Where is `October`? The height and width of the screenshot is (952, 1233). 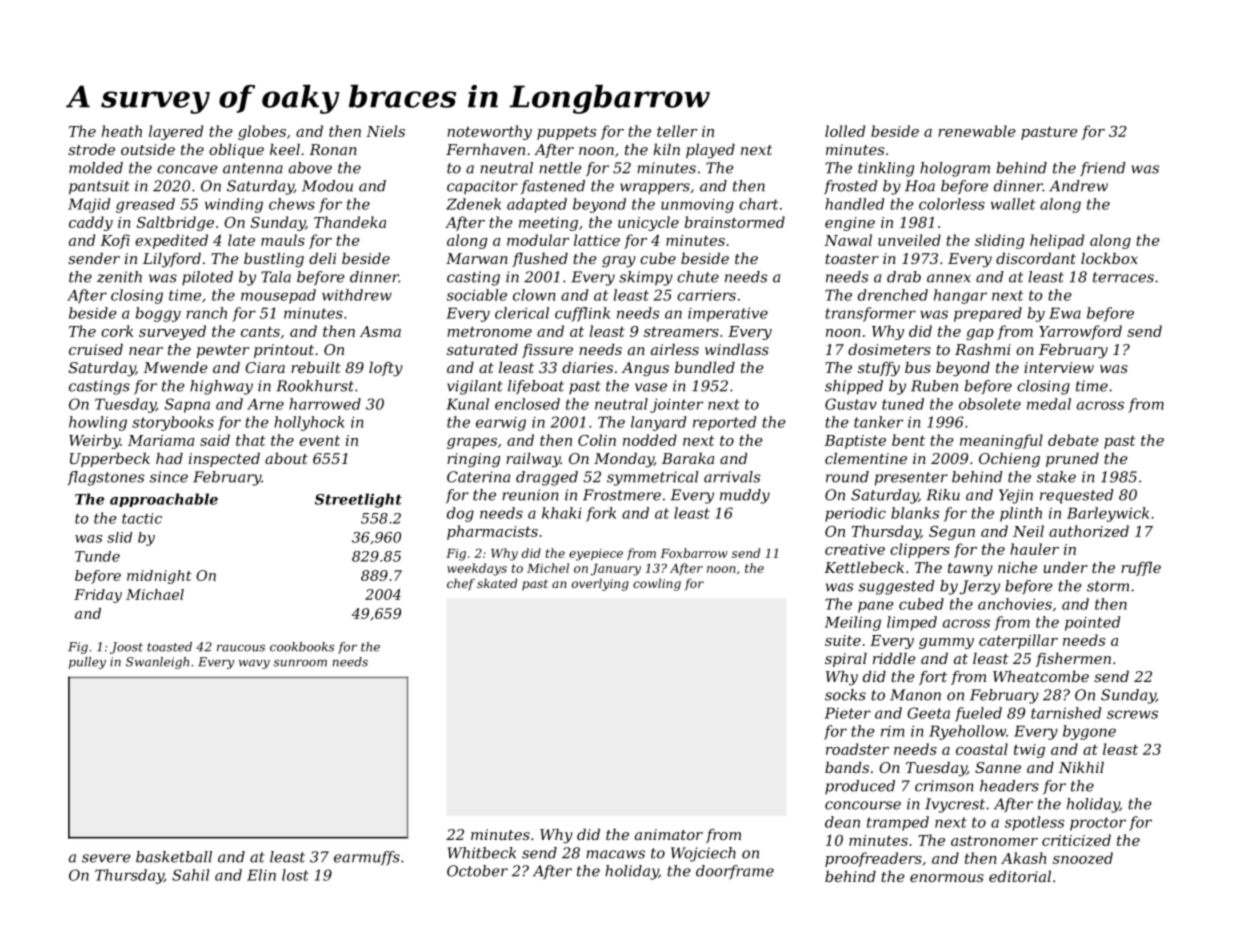 October is located at coordinates (477, 871).
